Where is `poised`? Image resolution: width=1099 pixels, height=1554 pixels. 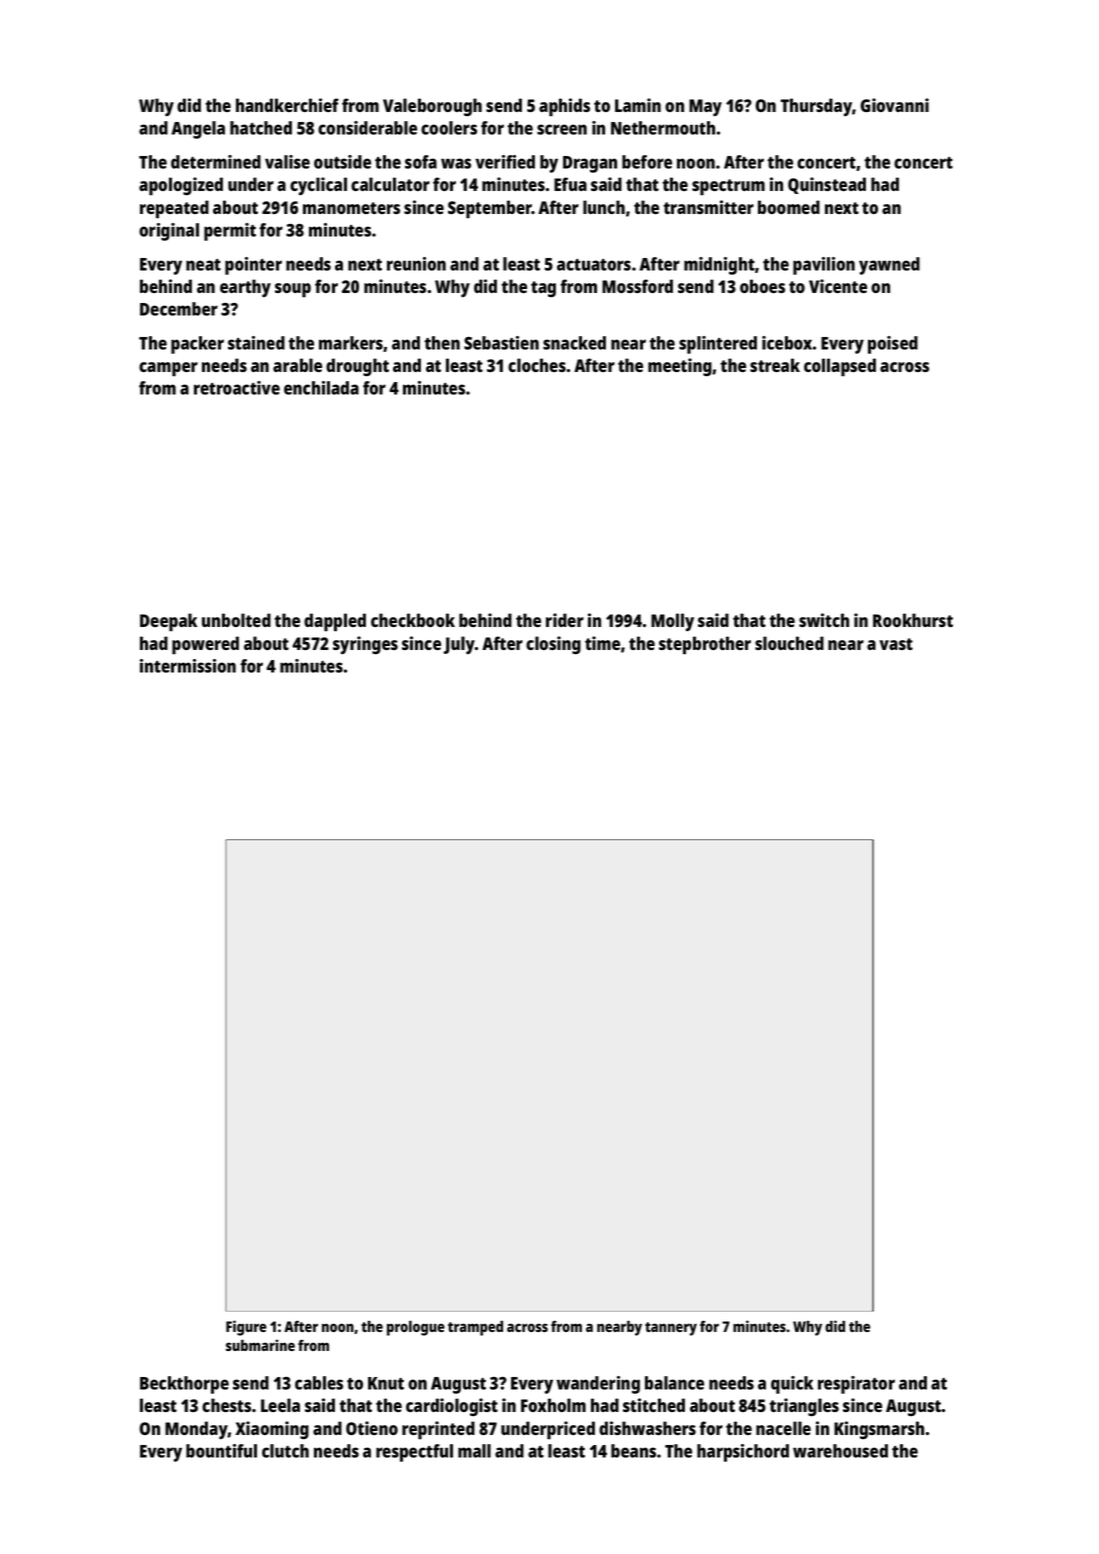 poised is located at coordinates (893, 345).
